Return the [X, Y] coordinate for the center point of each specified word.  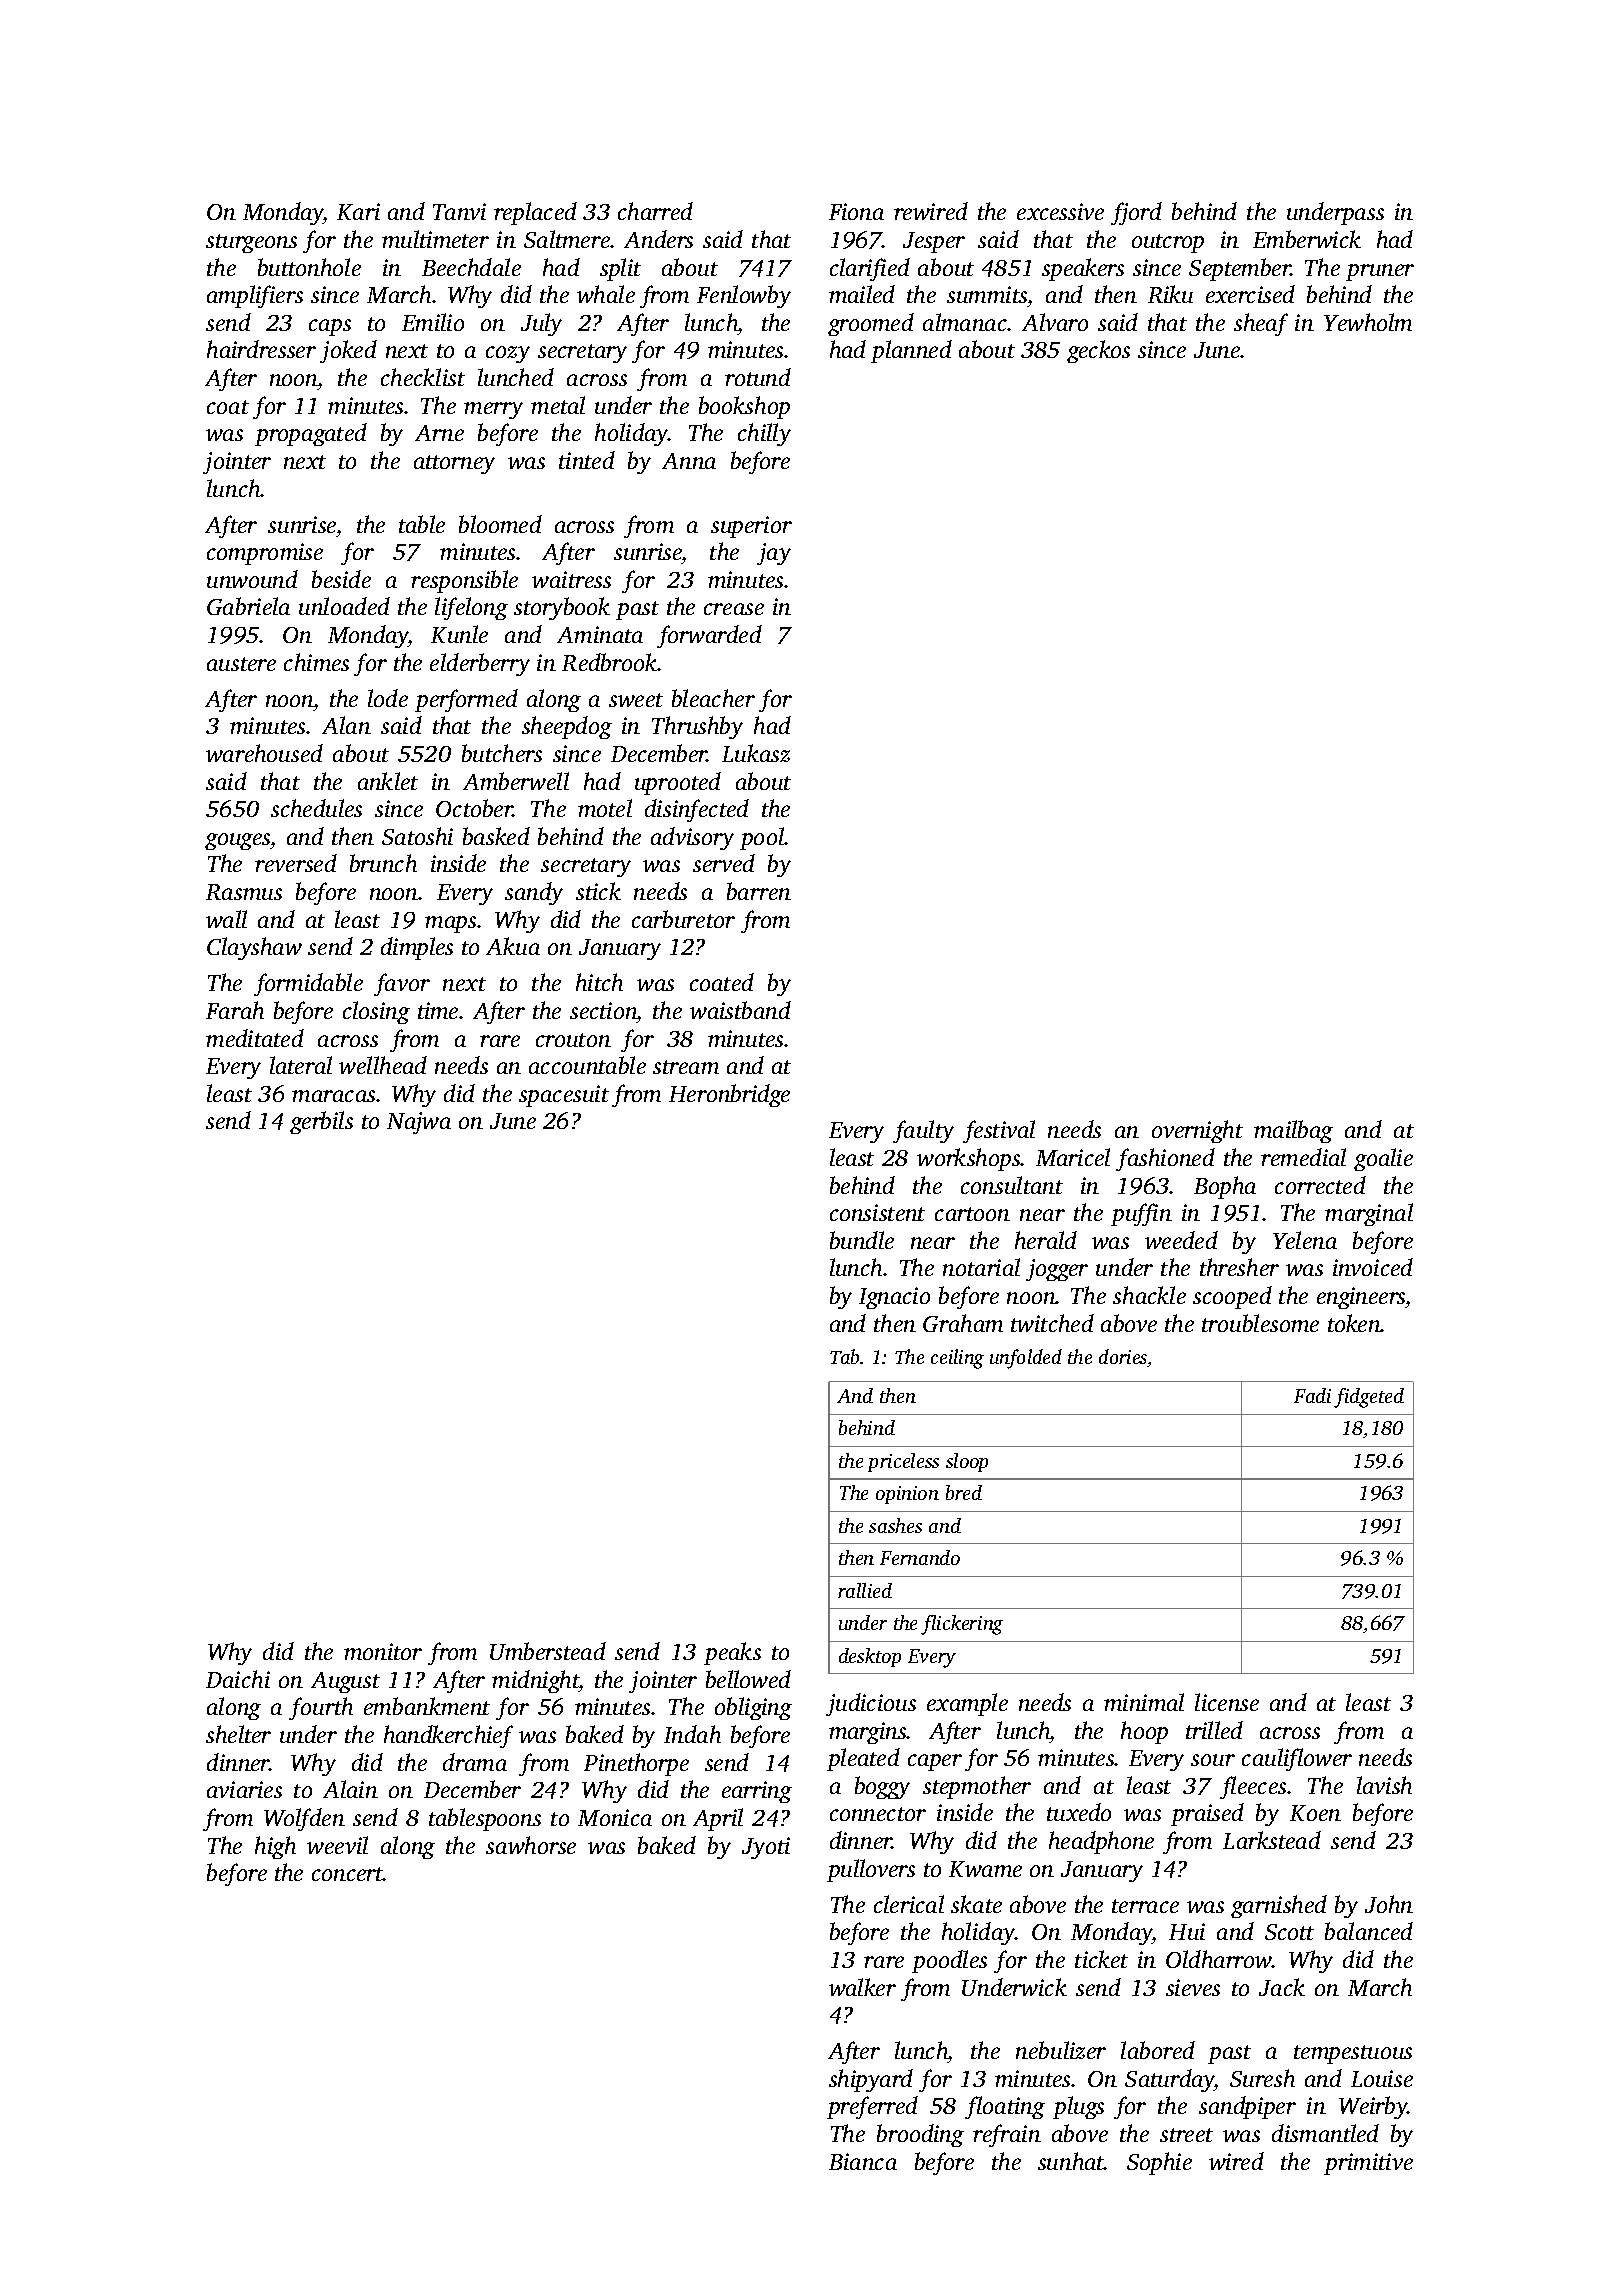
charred [655, 211]
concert [348, 1874]
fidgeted [1369, 1398]
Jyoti [766, 1848]
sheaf [1261, 324]
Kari [358, 211]
